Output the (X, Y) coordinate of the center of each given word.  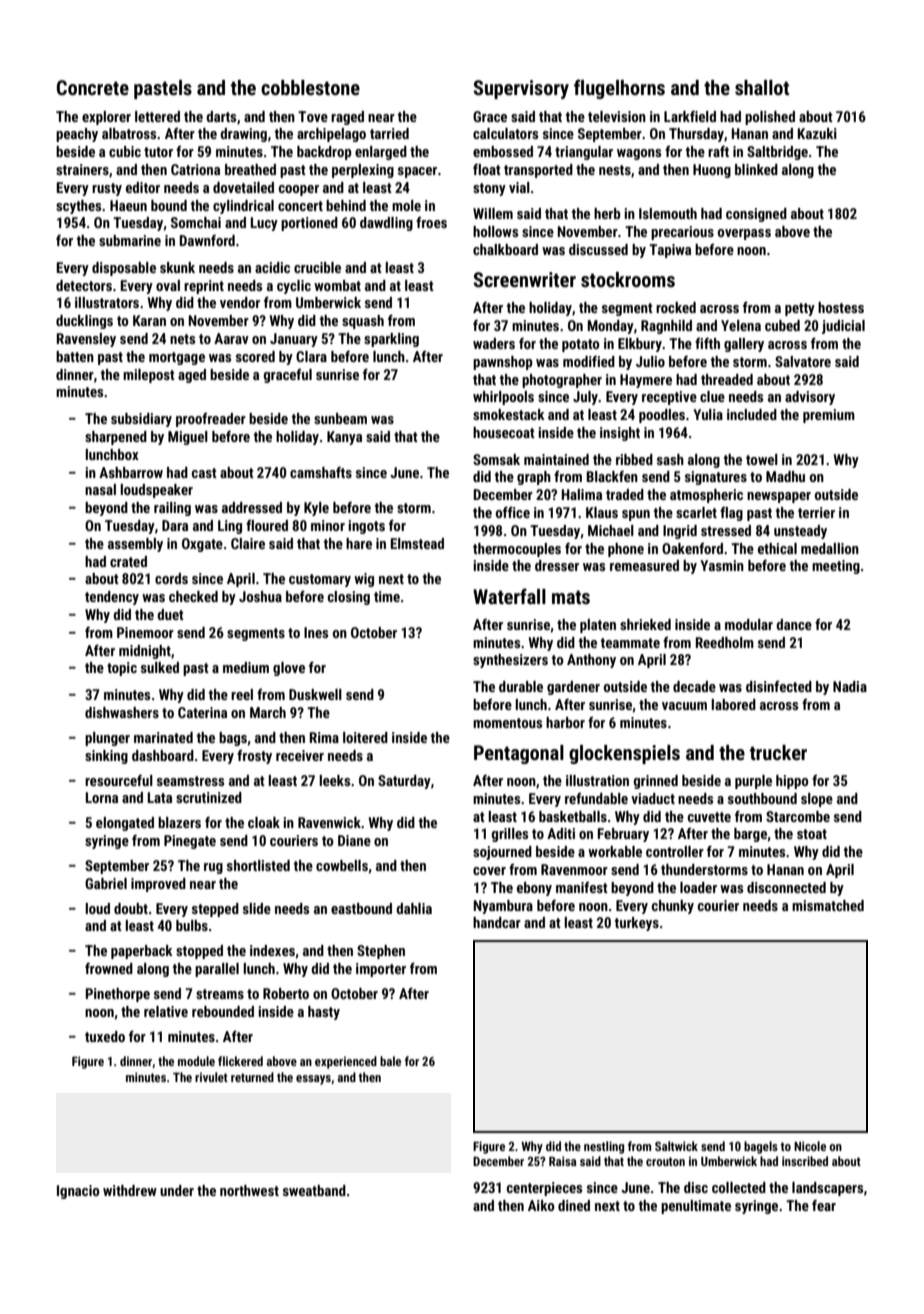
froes (431, 222)
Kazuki (817, 133)
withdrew (130, 1190)
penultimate (696, 1207)
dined (574, 1205)
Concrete (93, 87)
